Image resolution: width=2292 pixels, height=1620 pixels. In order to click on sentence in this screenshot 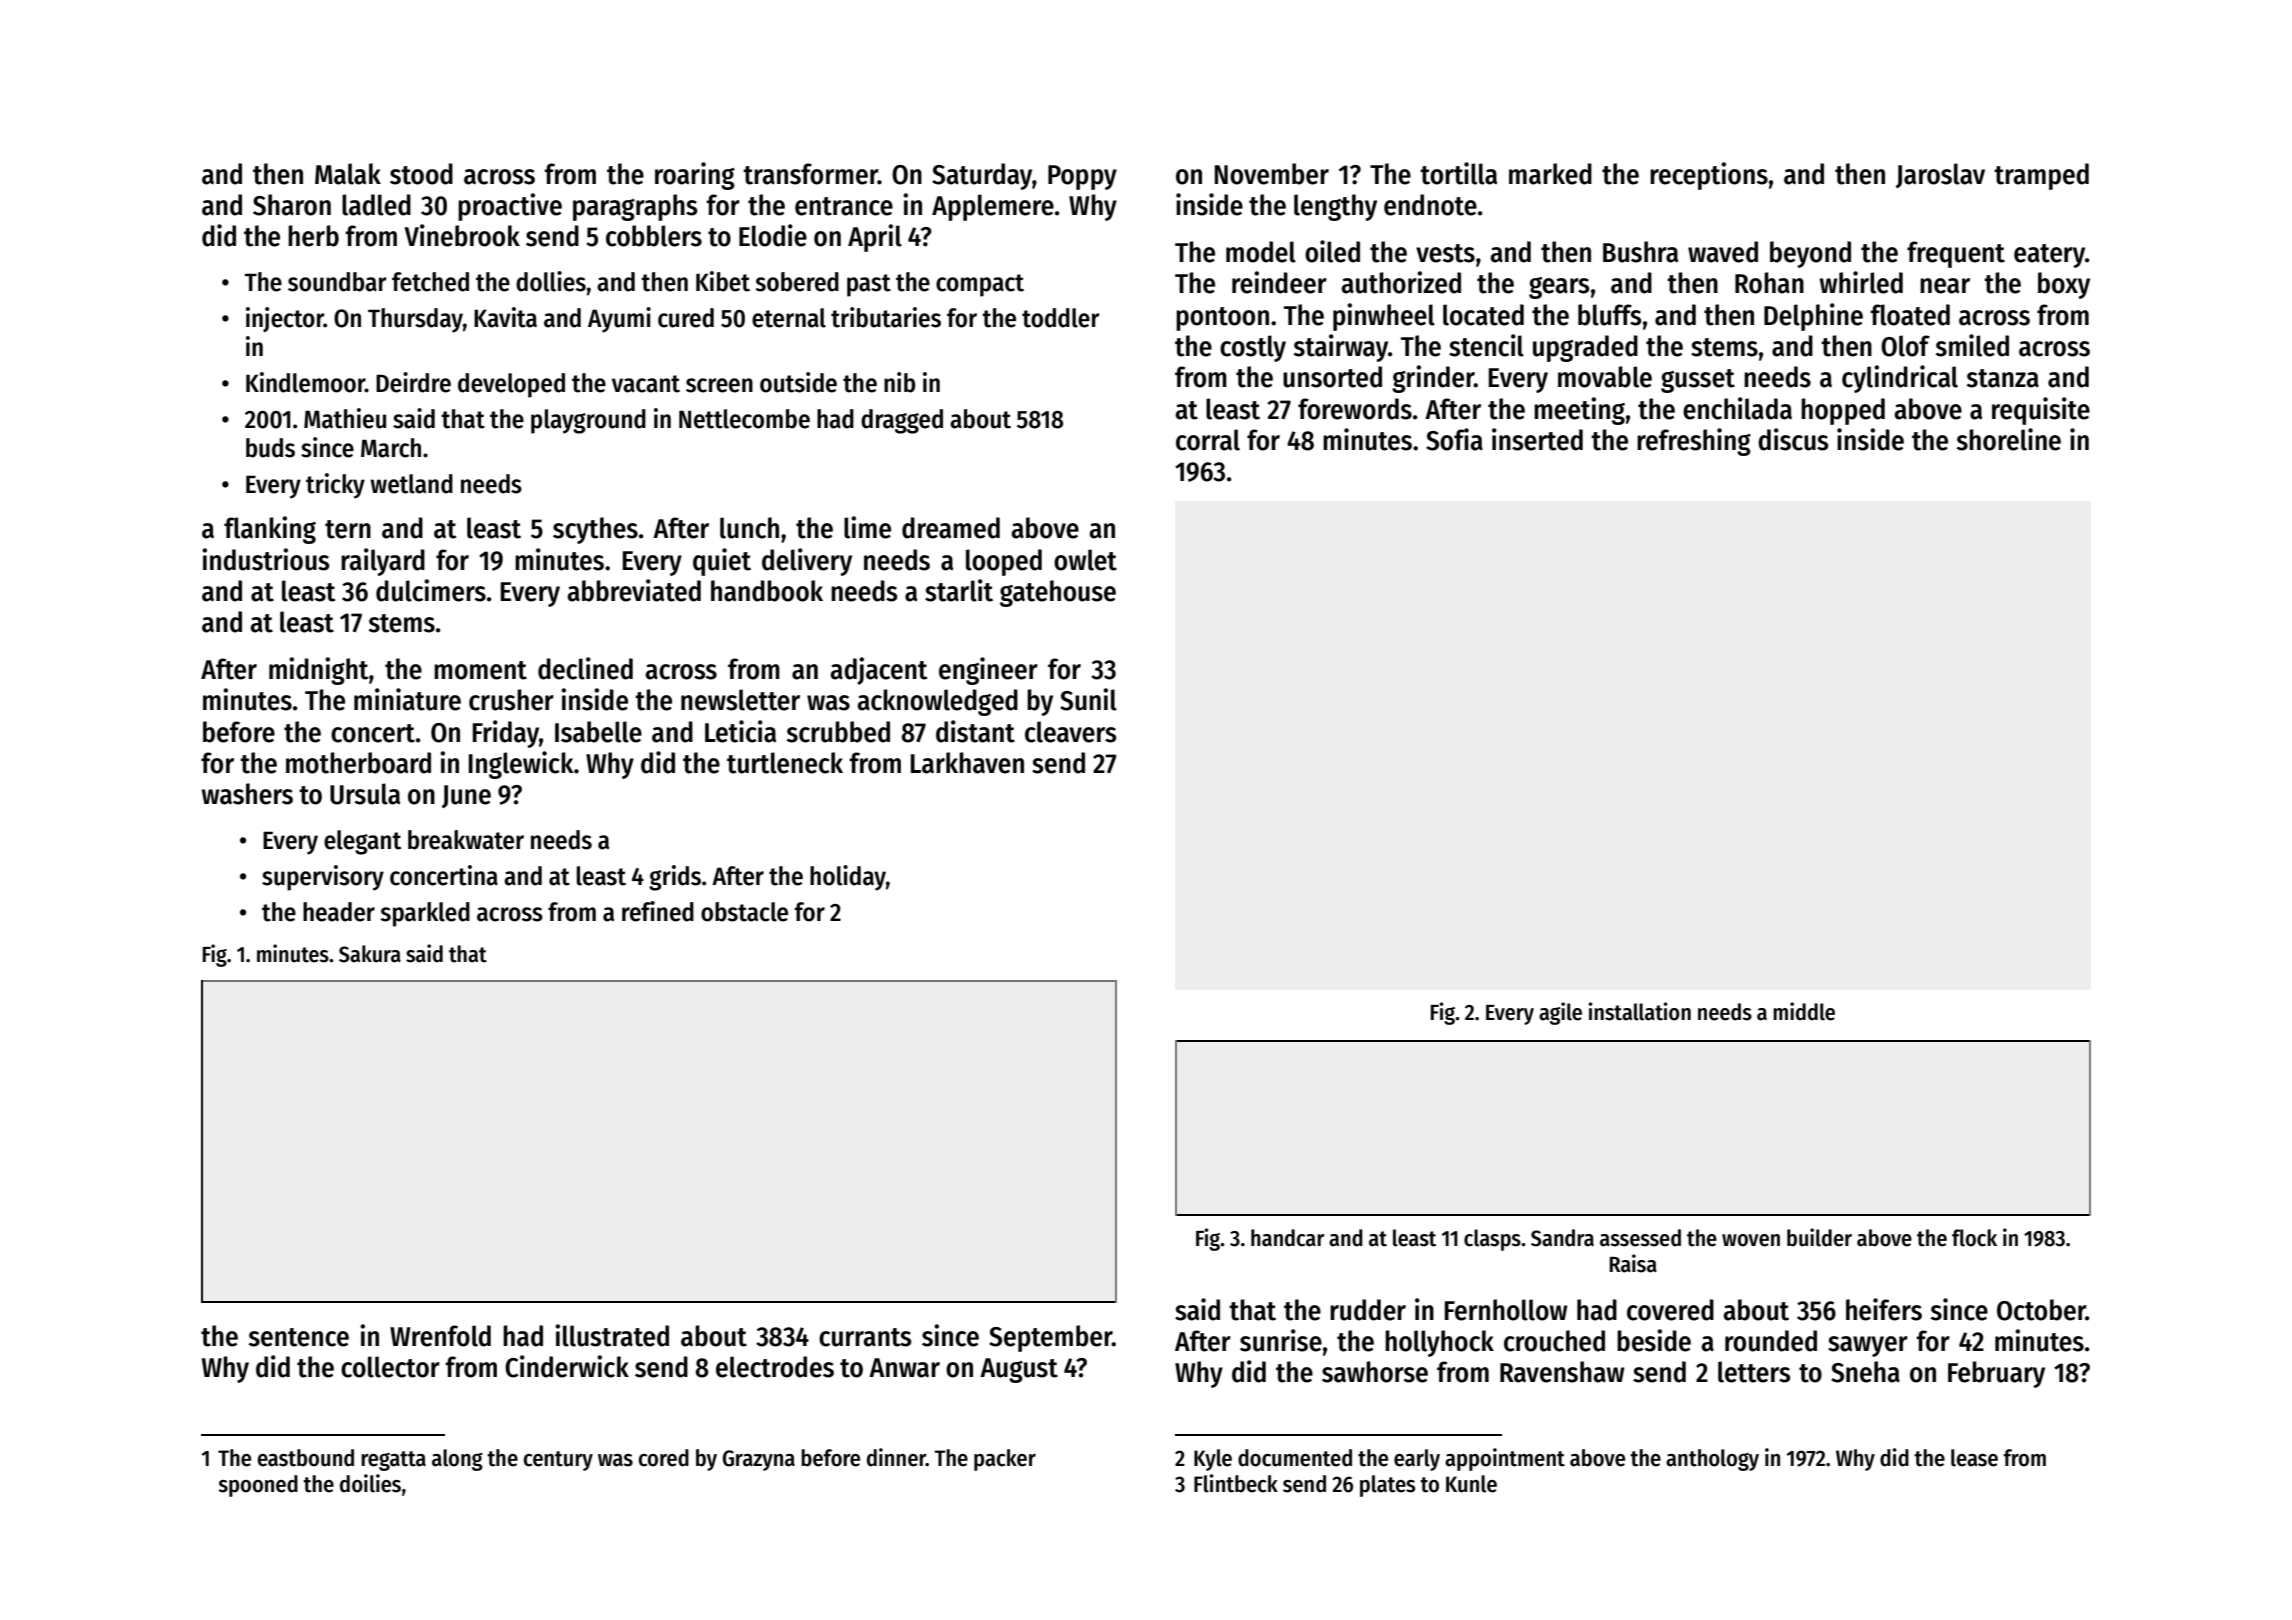, I will do `click(299, 1337)`.
